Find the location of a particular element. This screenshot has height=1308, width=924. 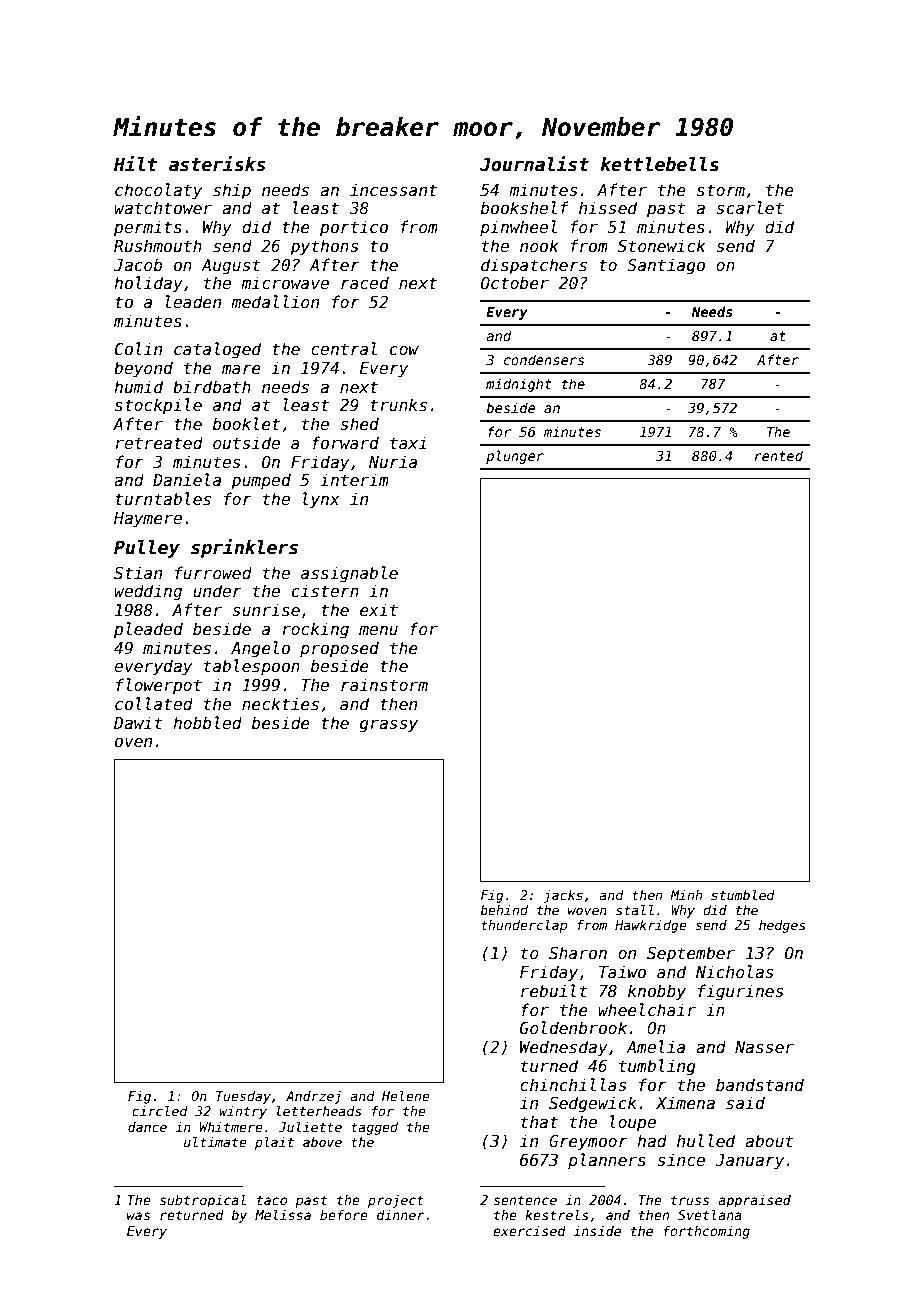

Hilt is located at coordinates (135, 163).
